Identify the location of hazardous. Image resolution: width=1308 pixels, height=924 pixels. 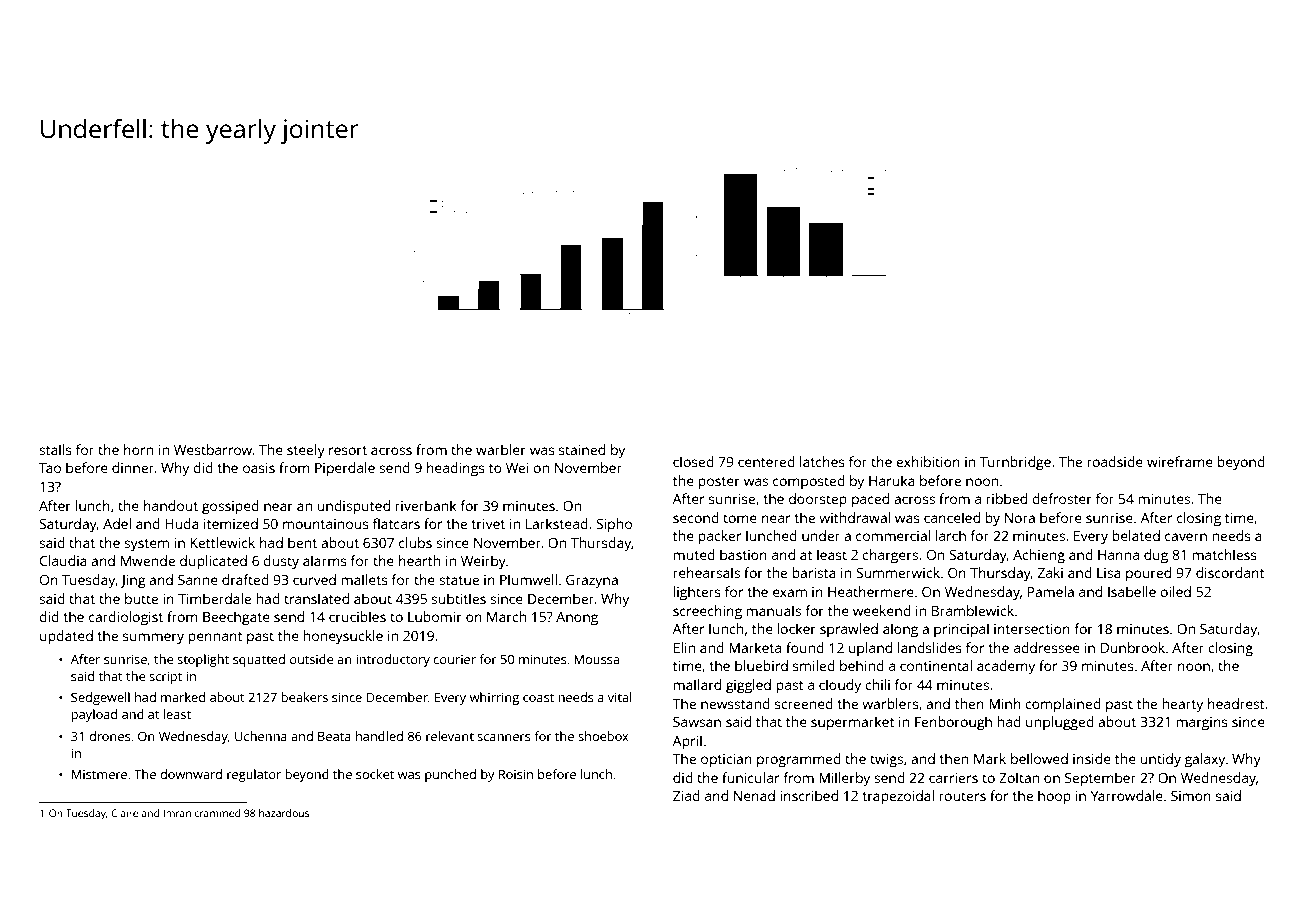
(284, 813).
